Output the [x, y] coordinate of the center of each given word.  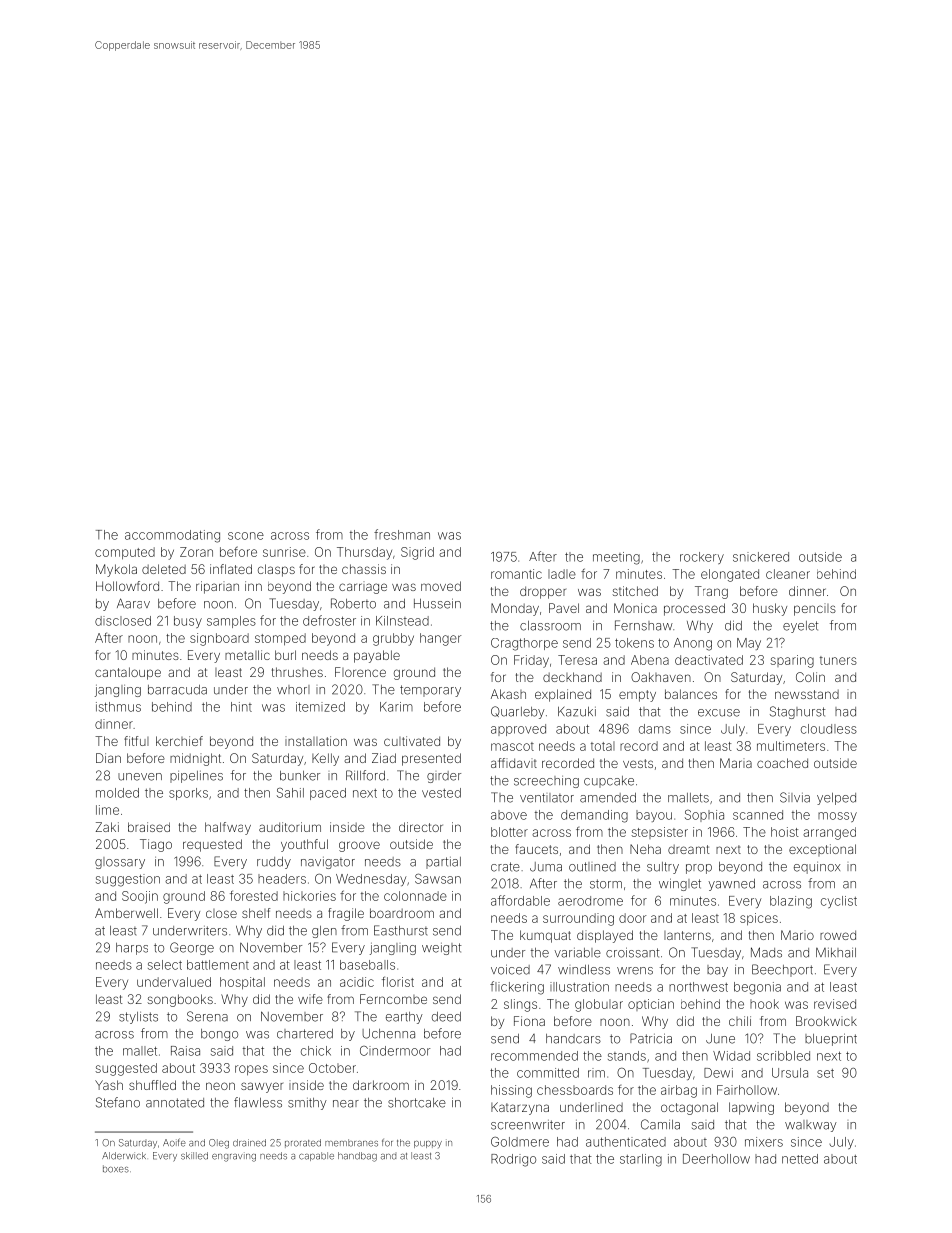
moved [441, 586]
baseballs [367, 965]
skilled [194, 1156]
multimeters [791, 746]
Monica [635, 608]
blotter [509, 832]
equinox [817, 868]
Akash [508, 694]
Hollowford [127, 586]
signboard [219, 639]
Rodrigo [513, 1160]
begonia [757, 988]
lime [107, 810]
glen [324, 932]
